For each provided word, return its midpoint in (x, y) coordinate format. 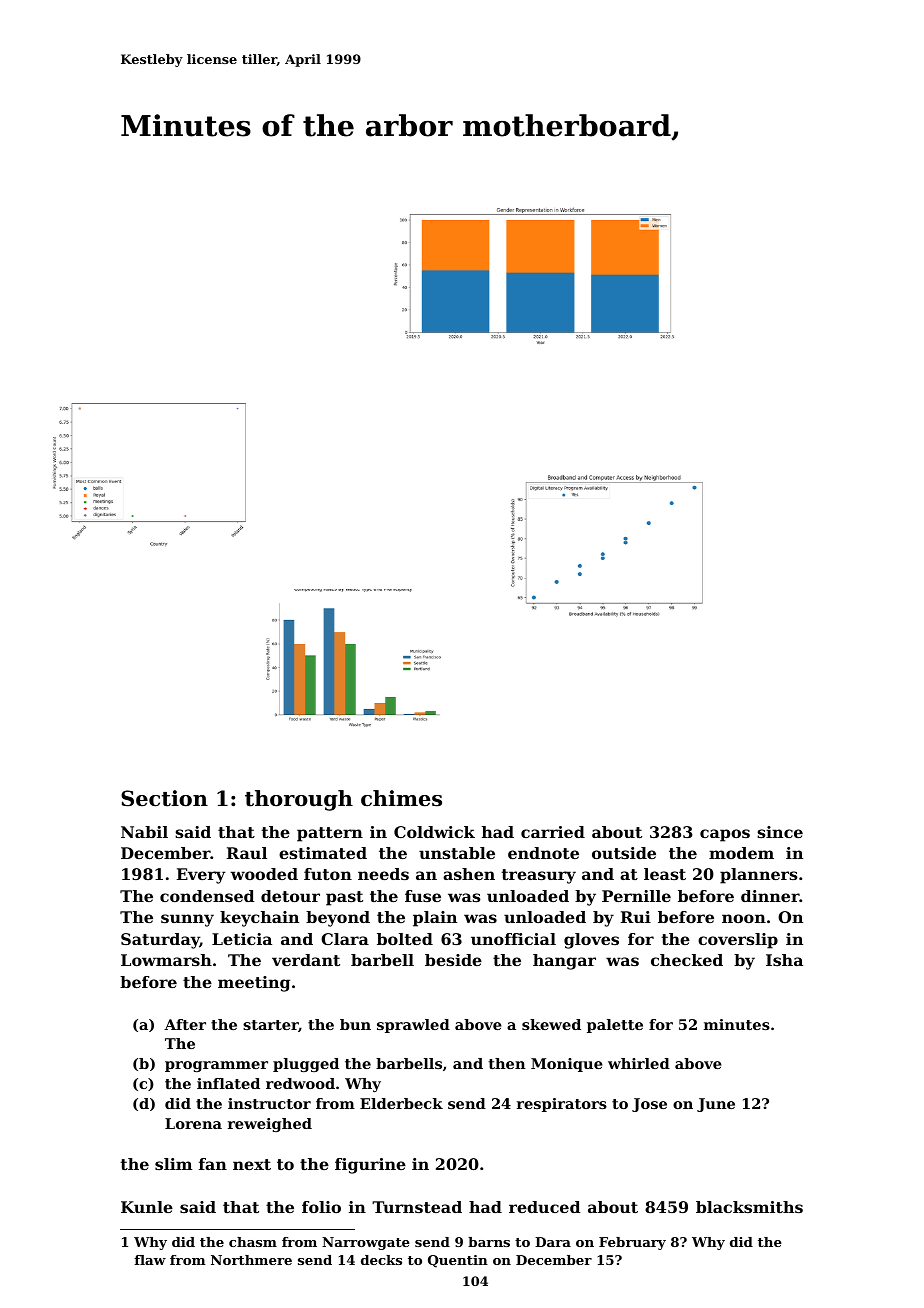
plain (435, 919)
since (780, 832)
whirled (639, 1063)
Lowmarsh (166, 960)
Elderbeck (401, 1103)
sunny (187, 920)
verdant (306, 960)
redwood (300, 1083)
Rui (636, 917)
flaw (150, 1260)
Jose (649, 1105)
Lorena (193, 1123)
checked (687, 960)
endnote (543, 853)
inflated (228, 1083)
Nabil (144, 832)
